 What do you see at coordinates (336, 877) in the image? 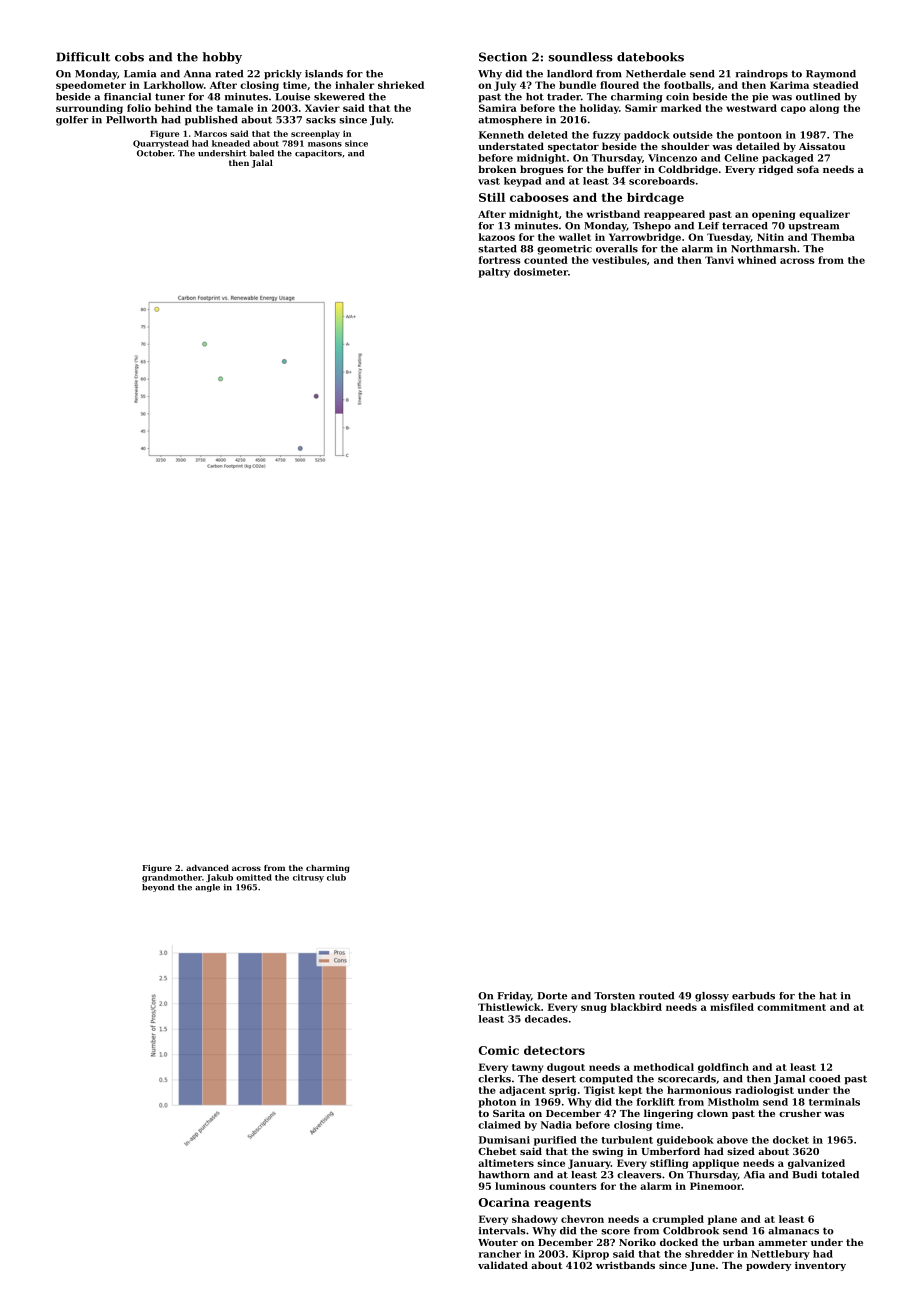
I see `club` at bounding box center [336, 877].
